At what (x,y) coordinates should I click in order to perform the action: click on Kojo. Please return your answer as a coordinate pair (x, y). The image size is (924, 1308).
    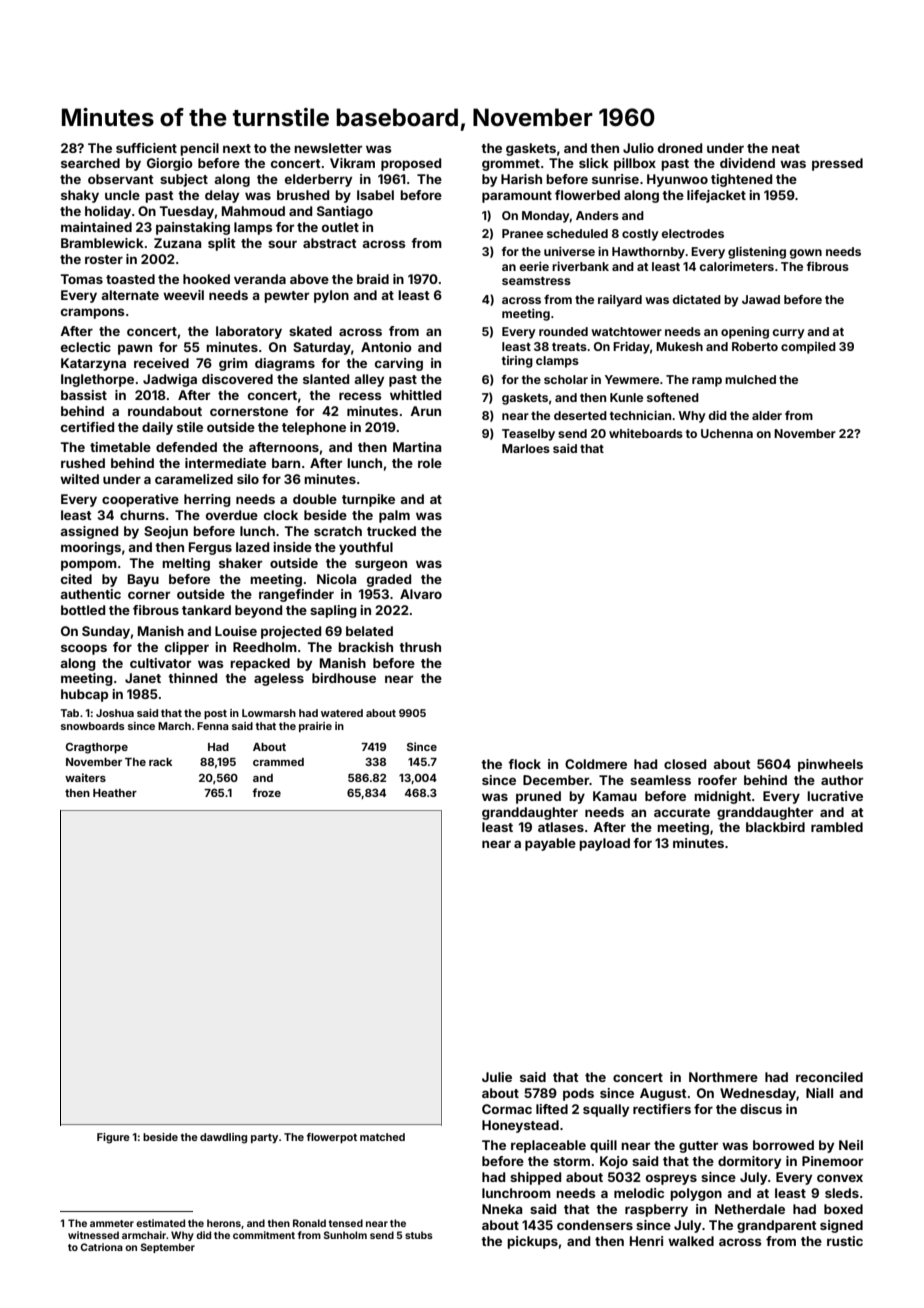
    Looking at the image, I should click on (614, 1162).
